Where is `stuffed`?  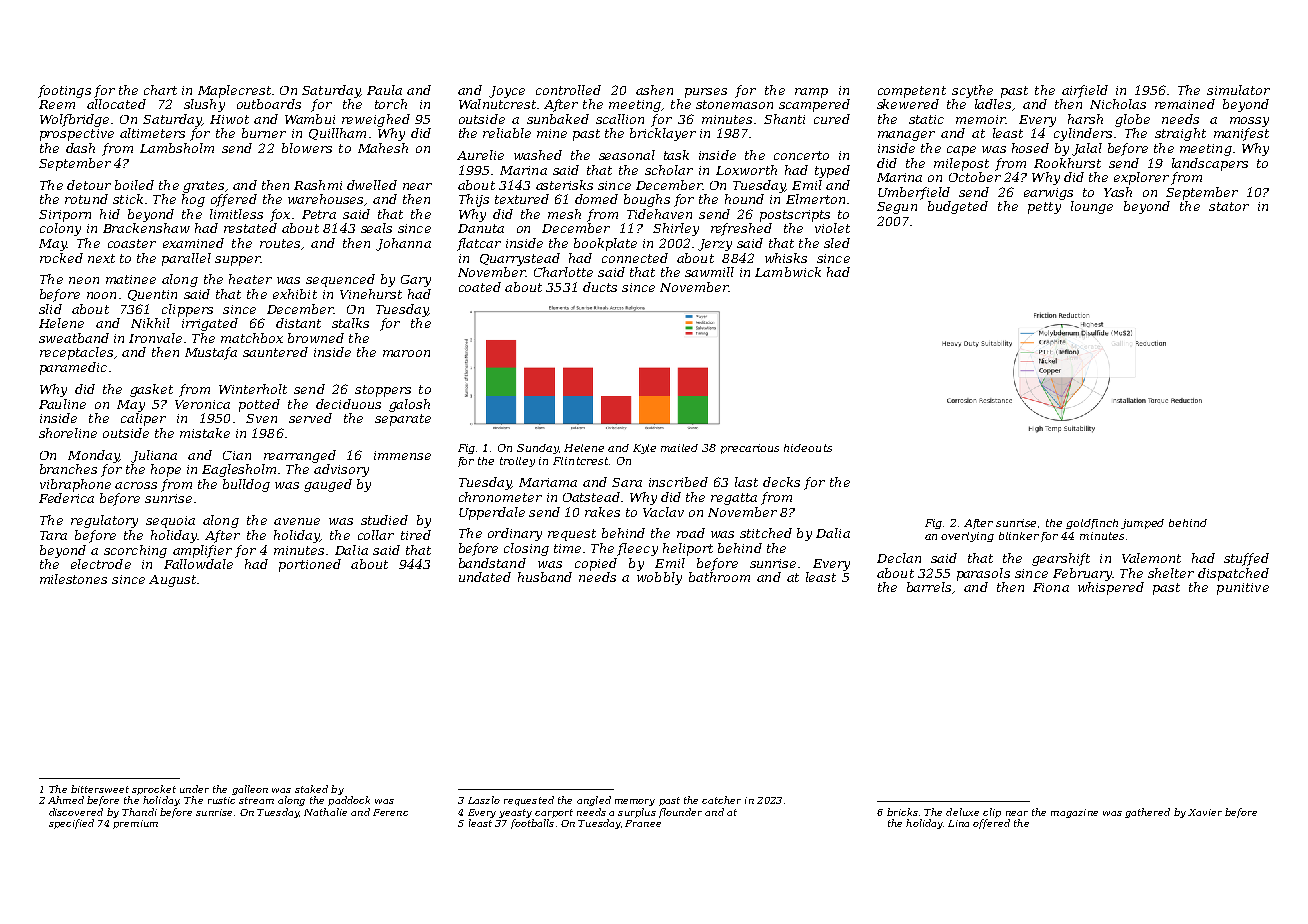
stuffed is located at coordinates (1246, 559).
